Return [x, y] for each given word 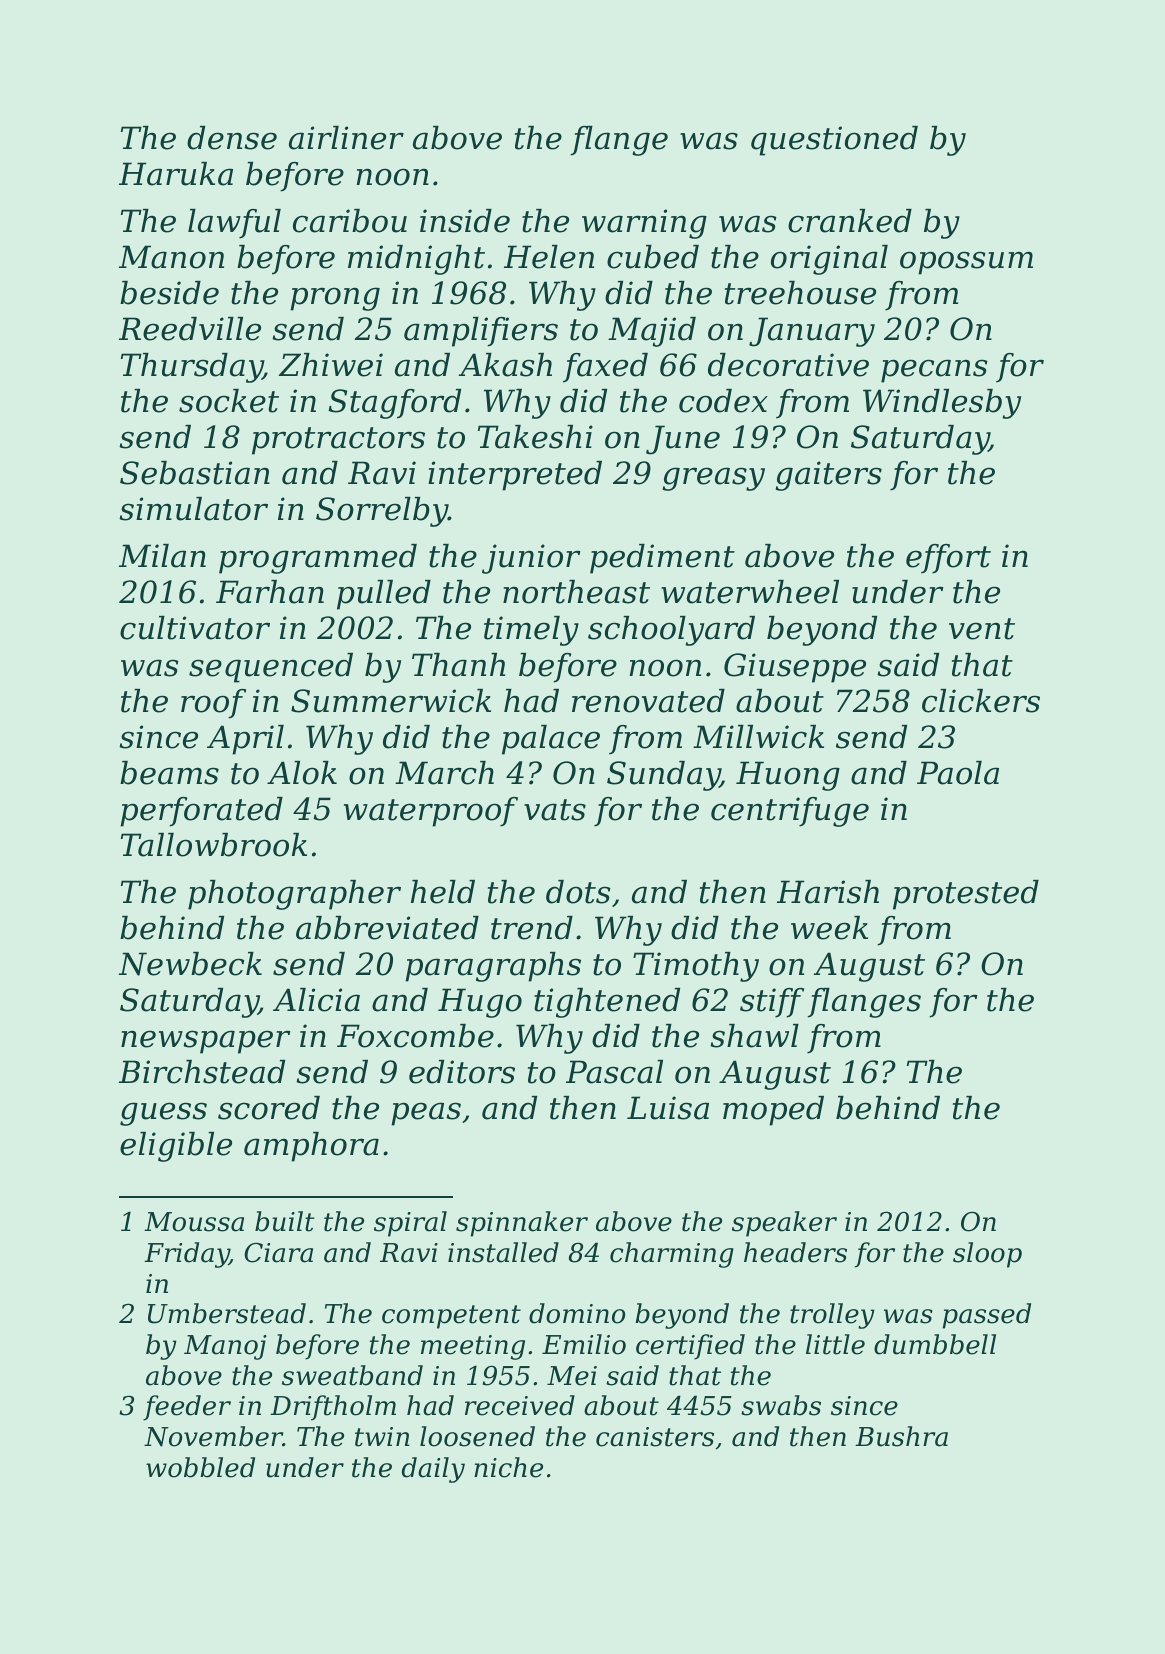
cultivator [195, 628]
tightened [607, 1003]
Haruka [176, 174]
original [829, 260]
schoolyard [671, 631]
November [213, 1436]
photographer [294, 895]
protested [966, 895]
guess [163, 1114]
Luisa [668, 1108]
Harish [828, 892]
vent [982, 629]
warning [644, 224]
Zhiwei [331, 365]
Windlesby [942, 404]
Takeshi [535, 437]
